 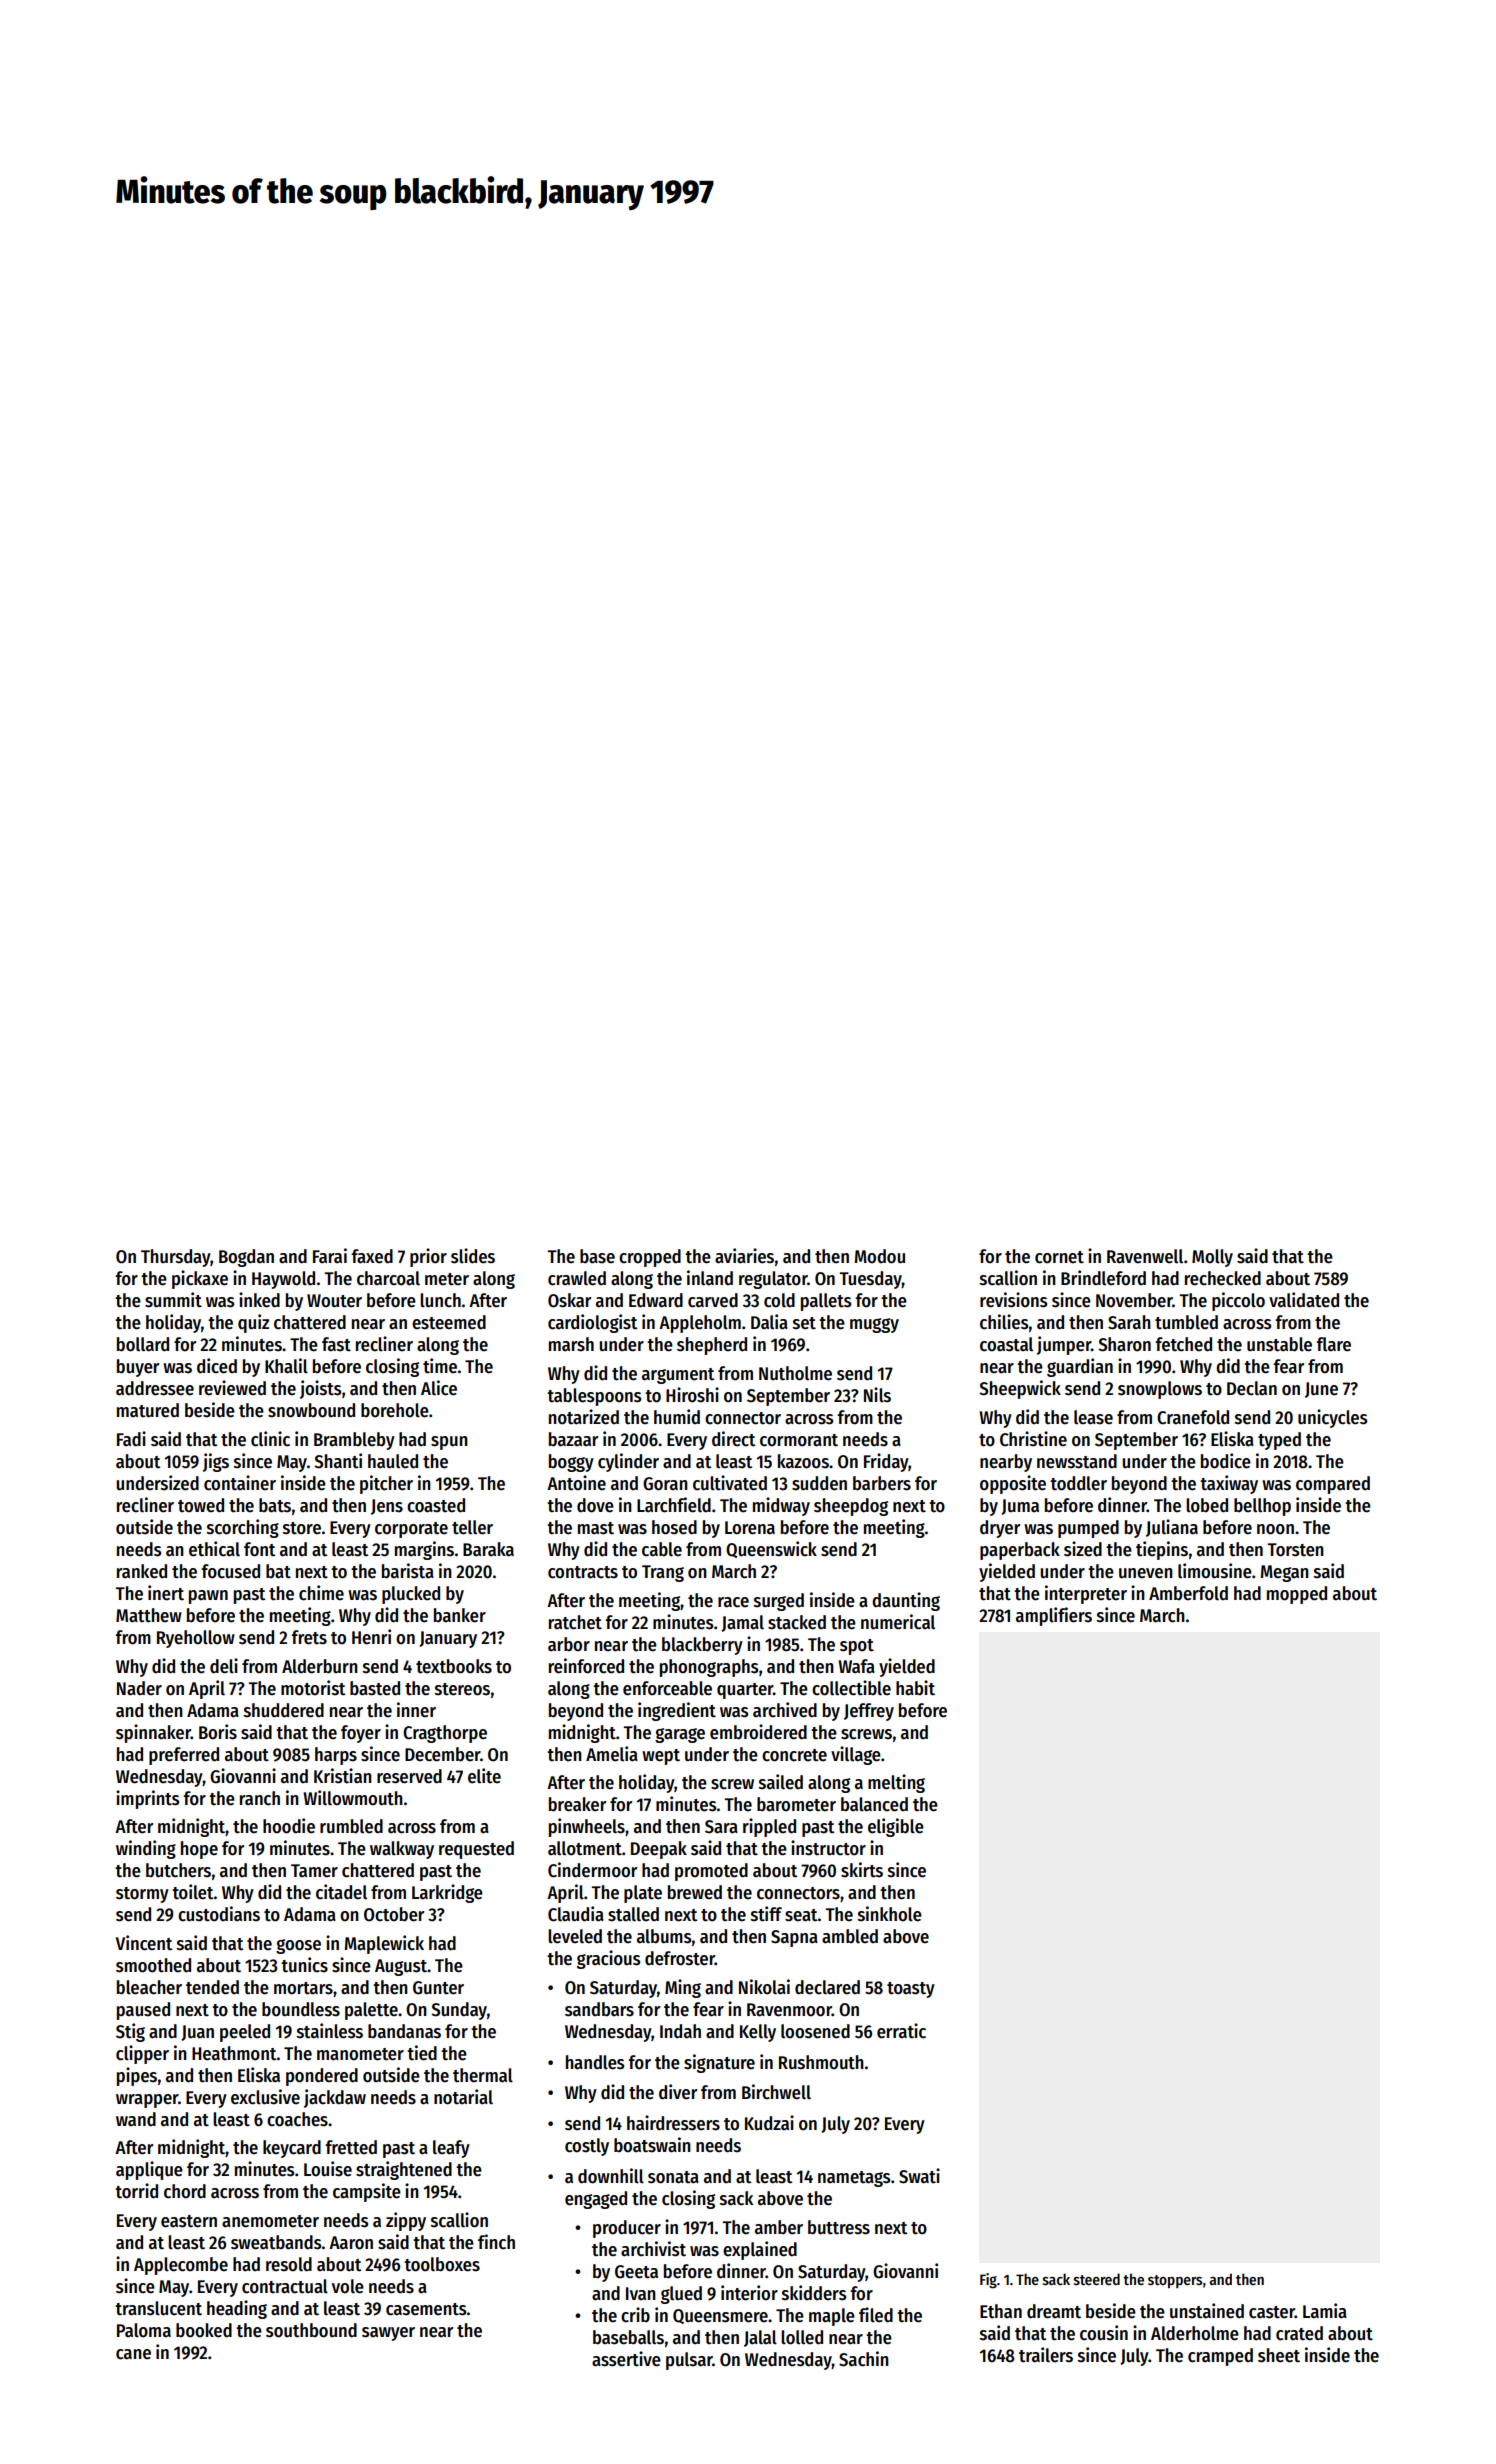 I want to click on heading, so click(x=237, y=2309).
